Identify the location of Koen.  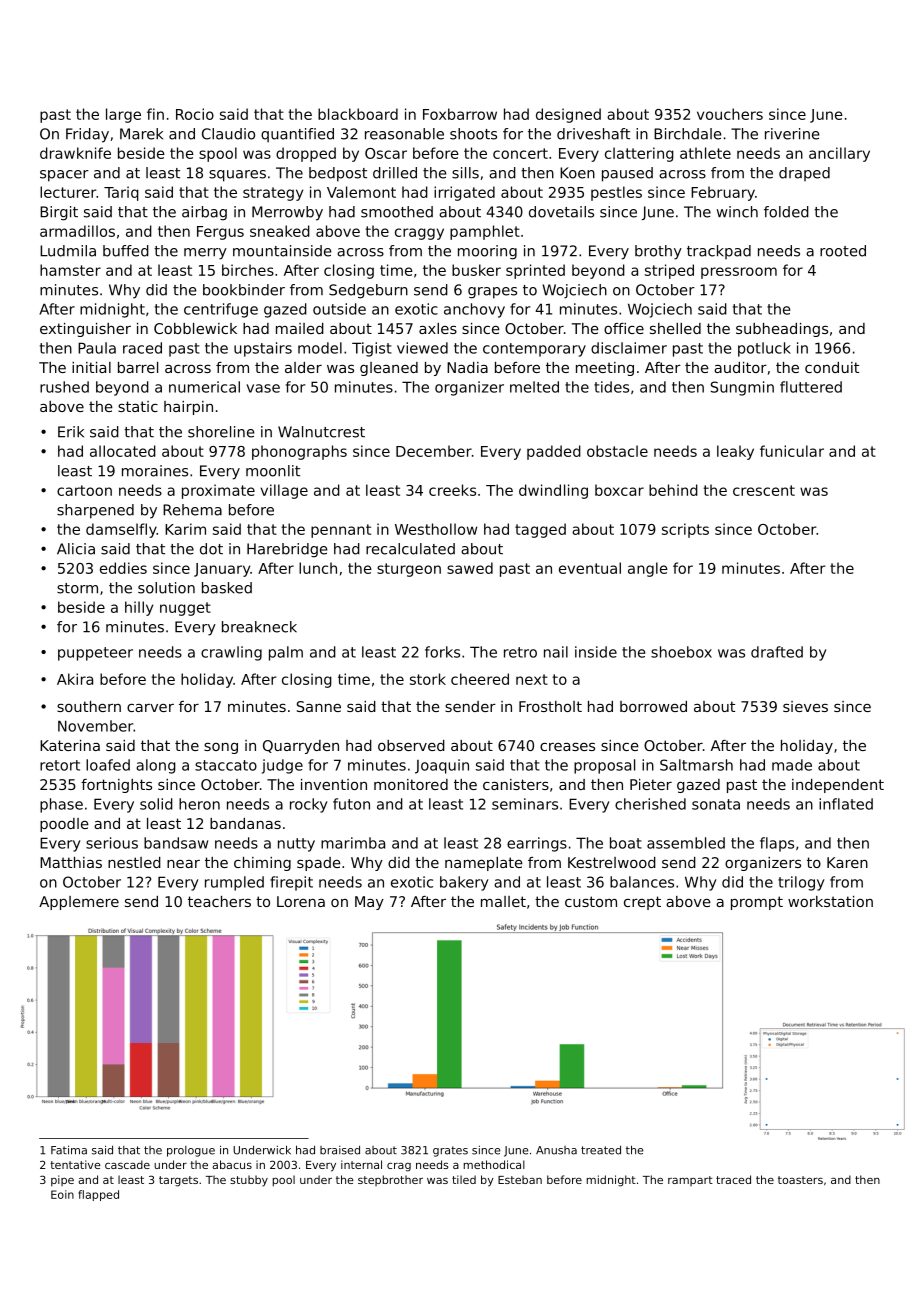
(577, 173).
